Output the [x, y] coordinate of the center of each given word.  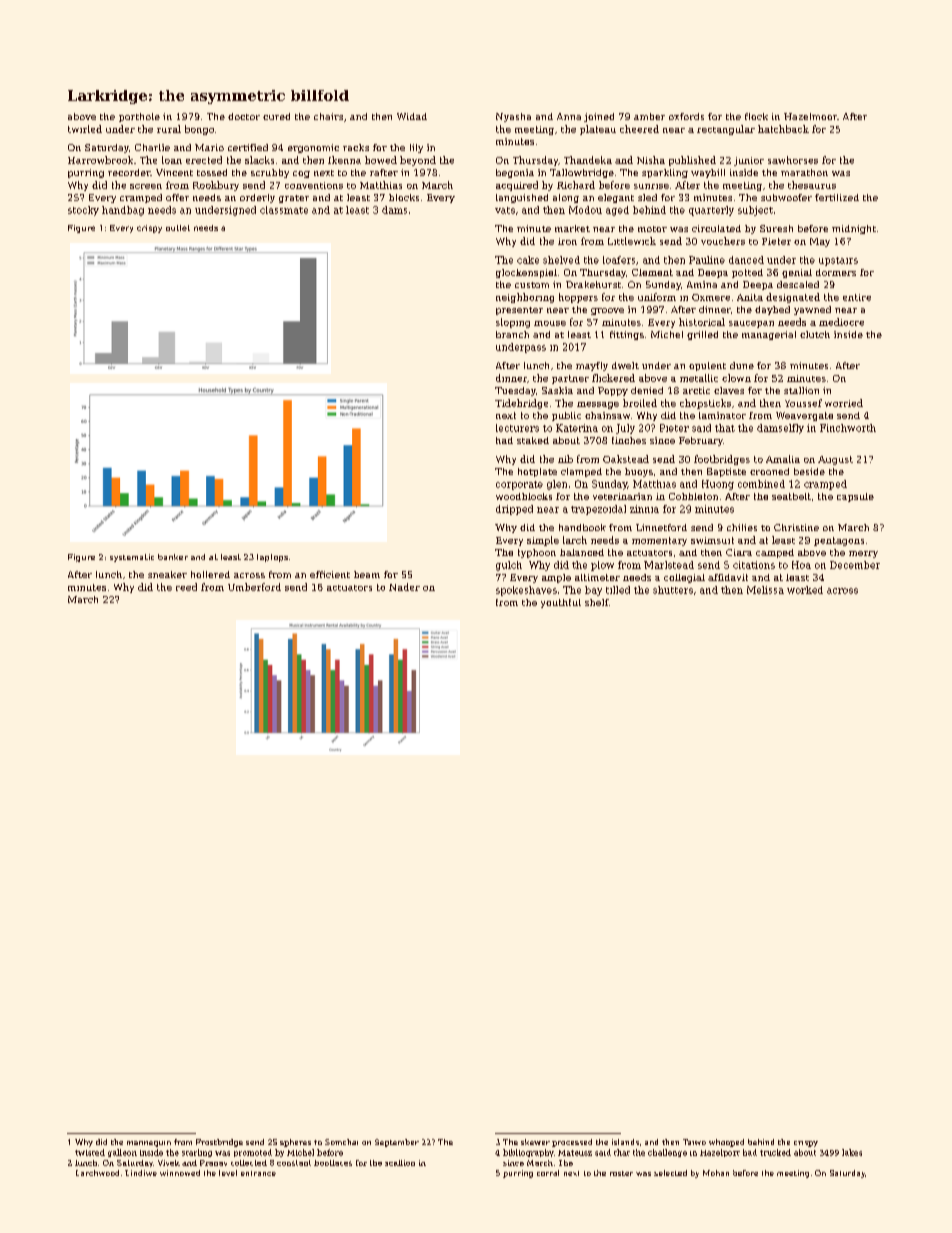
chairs [328, 116]
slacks [259, 160]
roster [621, 1173]
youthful [561, 603]
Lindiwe [141, 1173]
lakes [852, 1152]
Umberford [254, 587]
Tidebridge [521, 404]
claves [729, 390]
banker [173, 557]
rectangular [726, 130]
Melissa [765, 590]
